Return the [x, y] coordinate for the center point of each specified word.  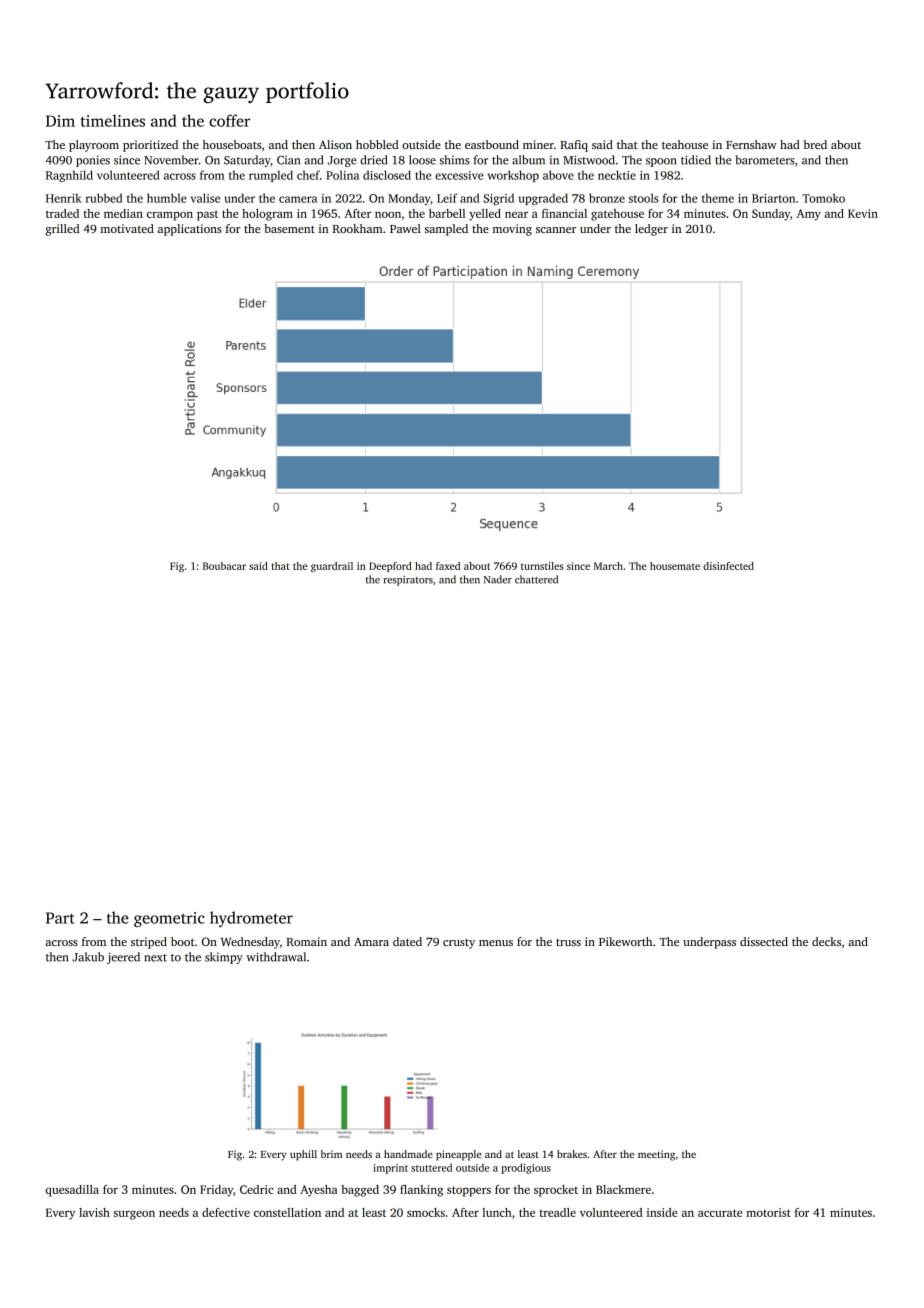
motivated [127, 228]
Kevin [863, 213]
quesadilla [72, 1191]
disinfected [728, 566]
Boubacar [224, 566]
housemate [675, 566]
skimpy [224, 958]
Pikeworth [625, 941]
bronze [607, 198]
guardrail [332, 567]
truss [568, 942]
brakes [572, 1154]
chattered [536, 579]
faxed [448, 566]
